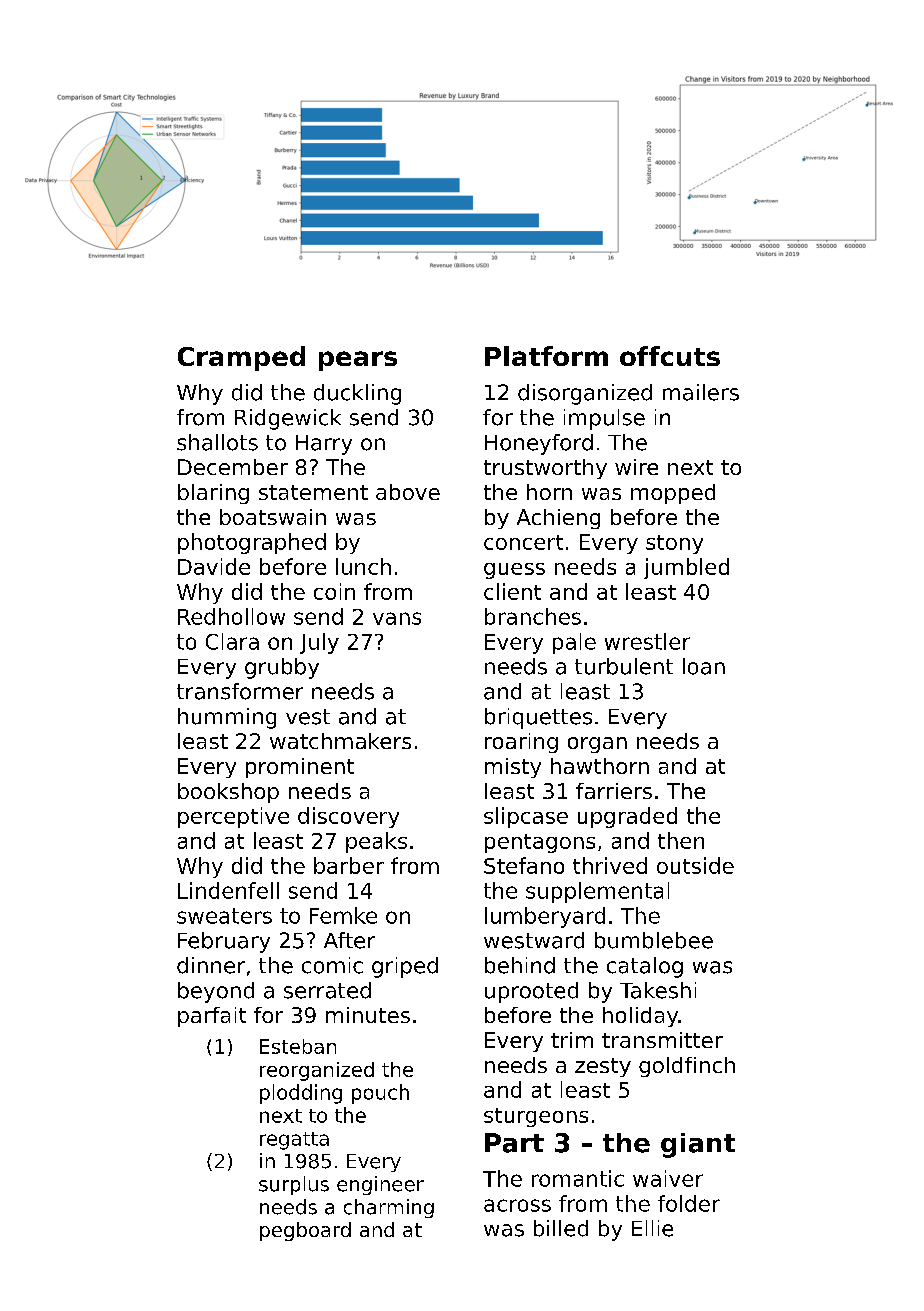  What do you see at coordinates (241, 358) in the image?
I see `Cramped` at bounding box center [241, 358].
